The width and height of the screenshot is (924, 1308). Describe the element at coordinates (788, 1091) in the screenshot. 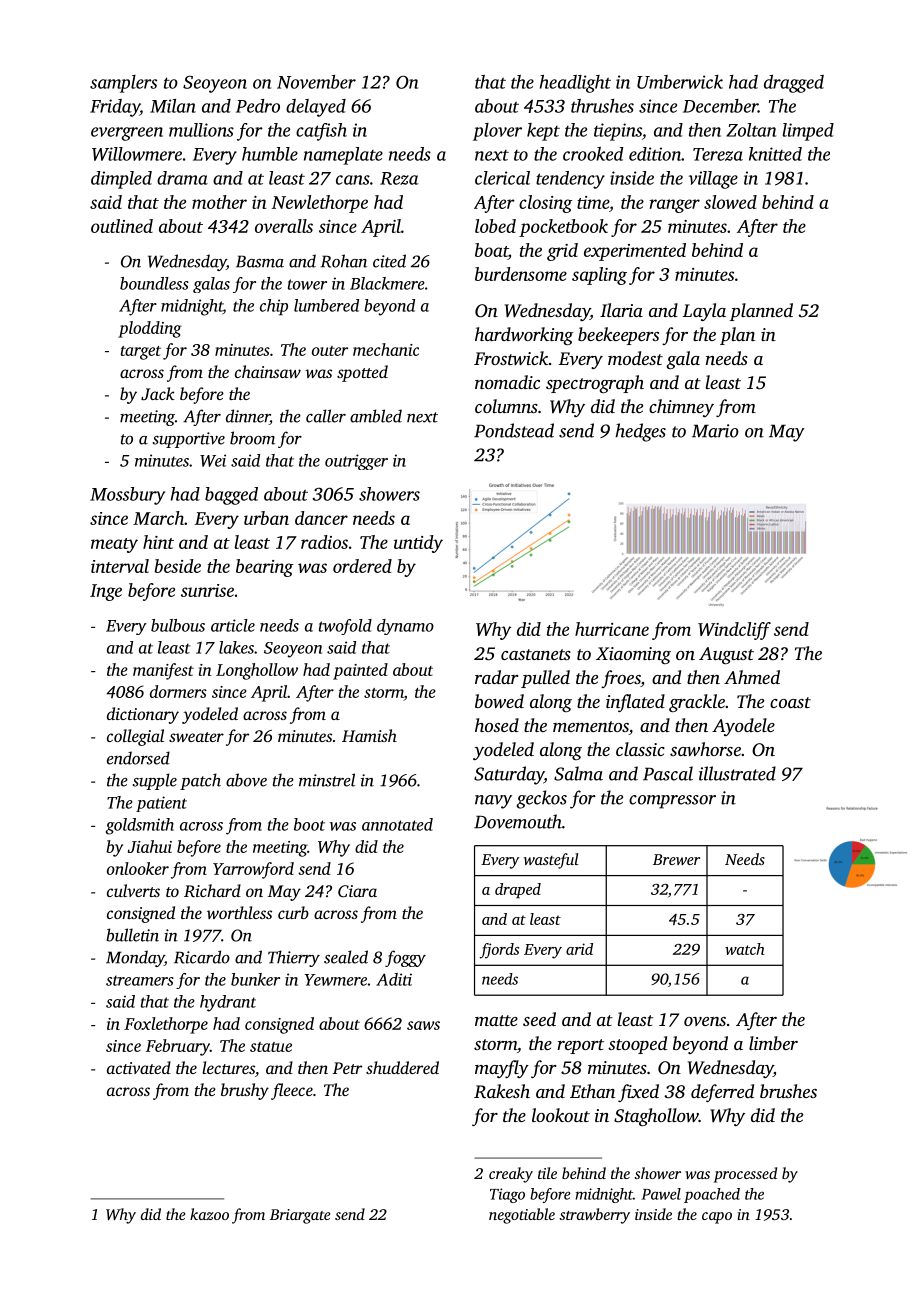

I see `brushes` at that location.
